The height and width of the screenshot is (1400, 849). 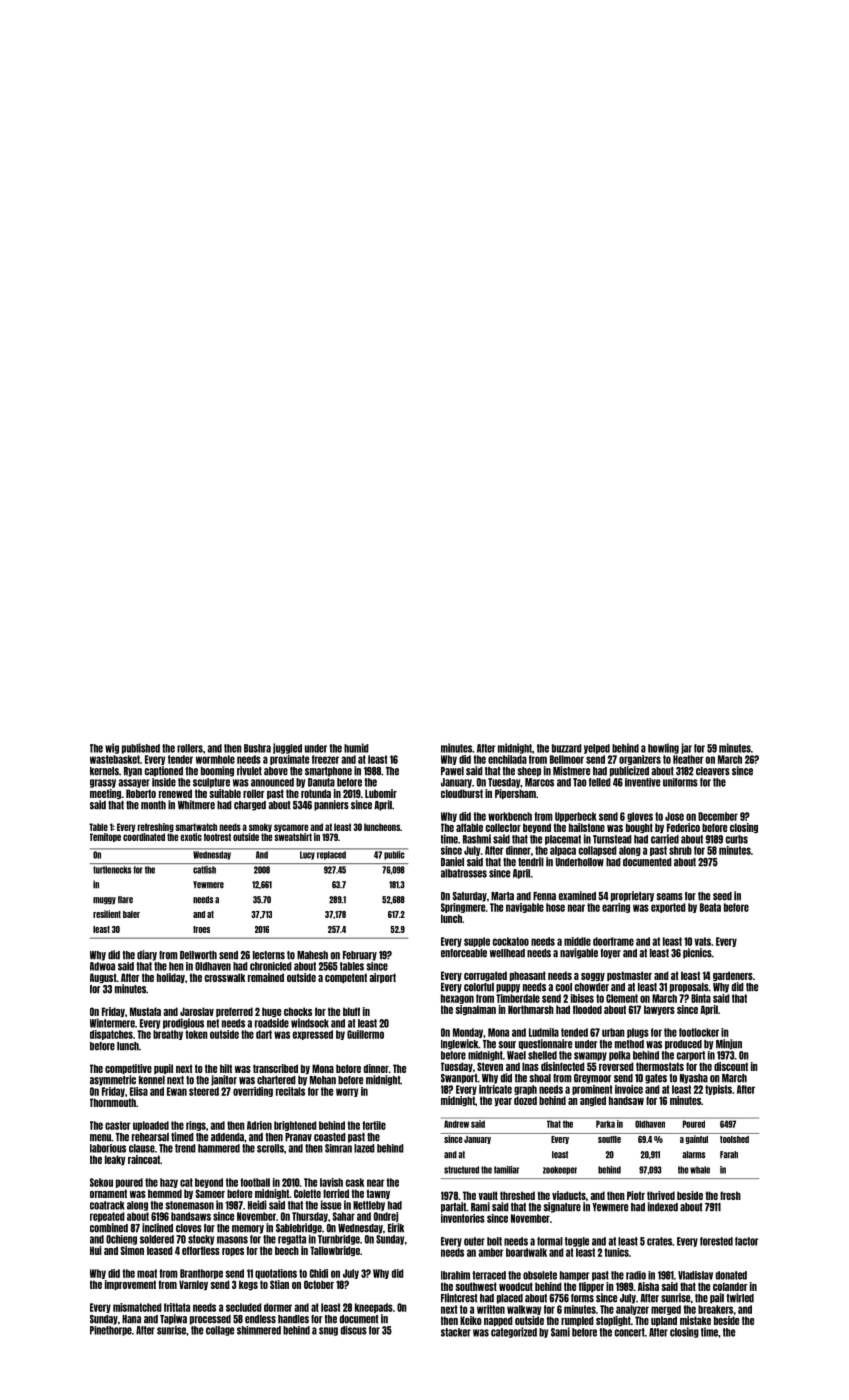 What do you see at coordinates (347, 1092) in the screenshot?
I see `worry` at bounding box center [347, 1092].
